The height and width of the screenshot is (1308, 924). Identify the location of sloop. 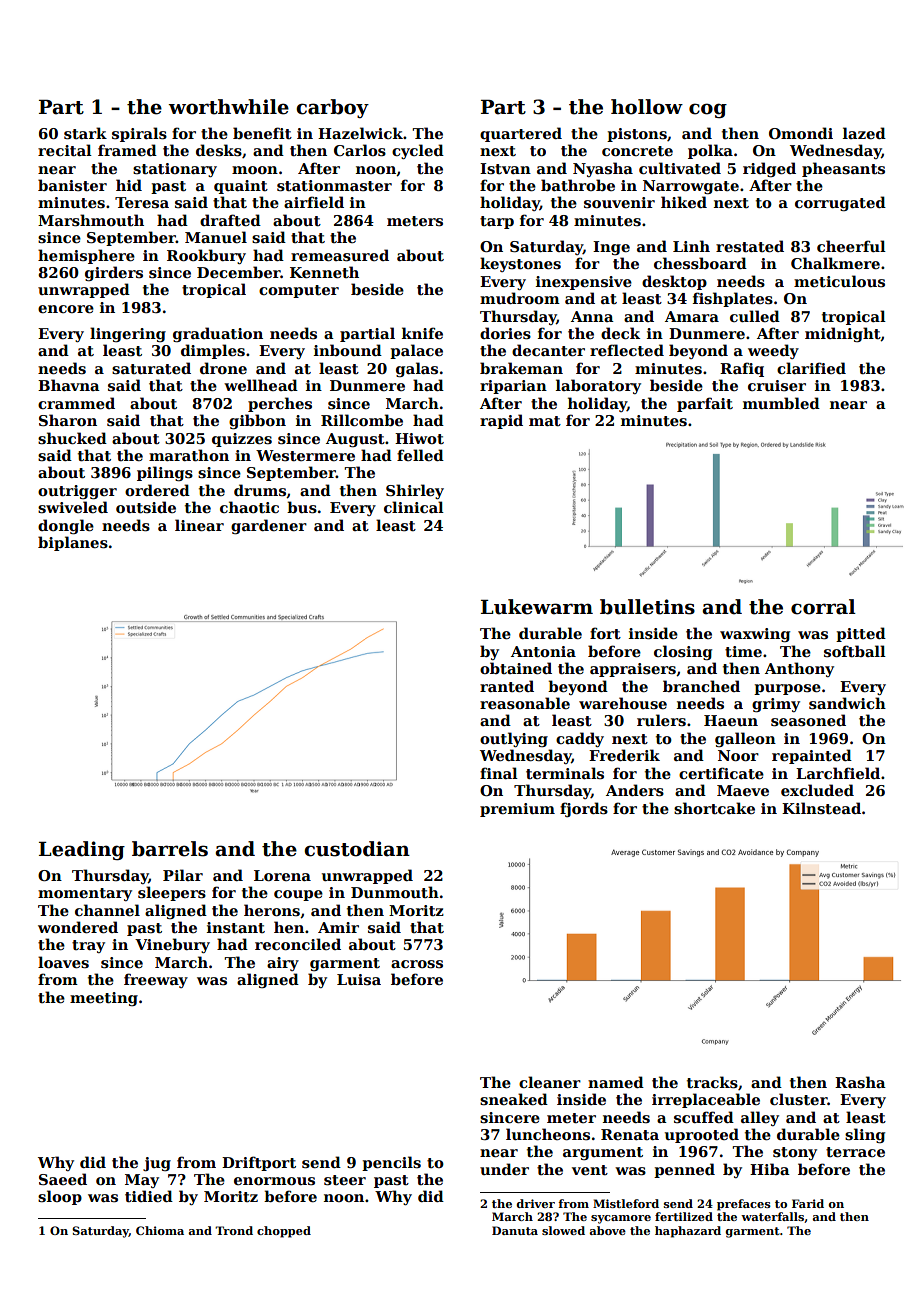
(60, 1197).
